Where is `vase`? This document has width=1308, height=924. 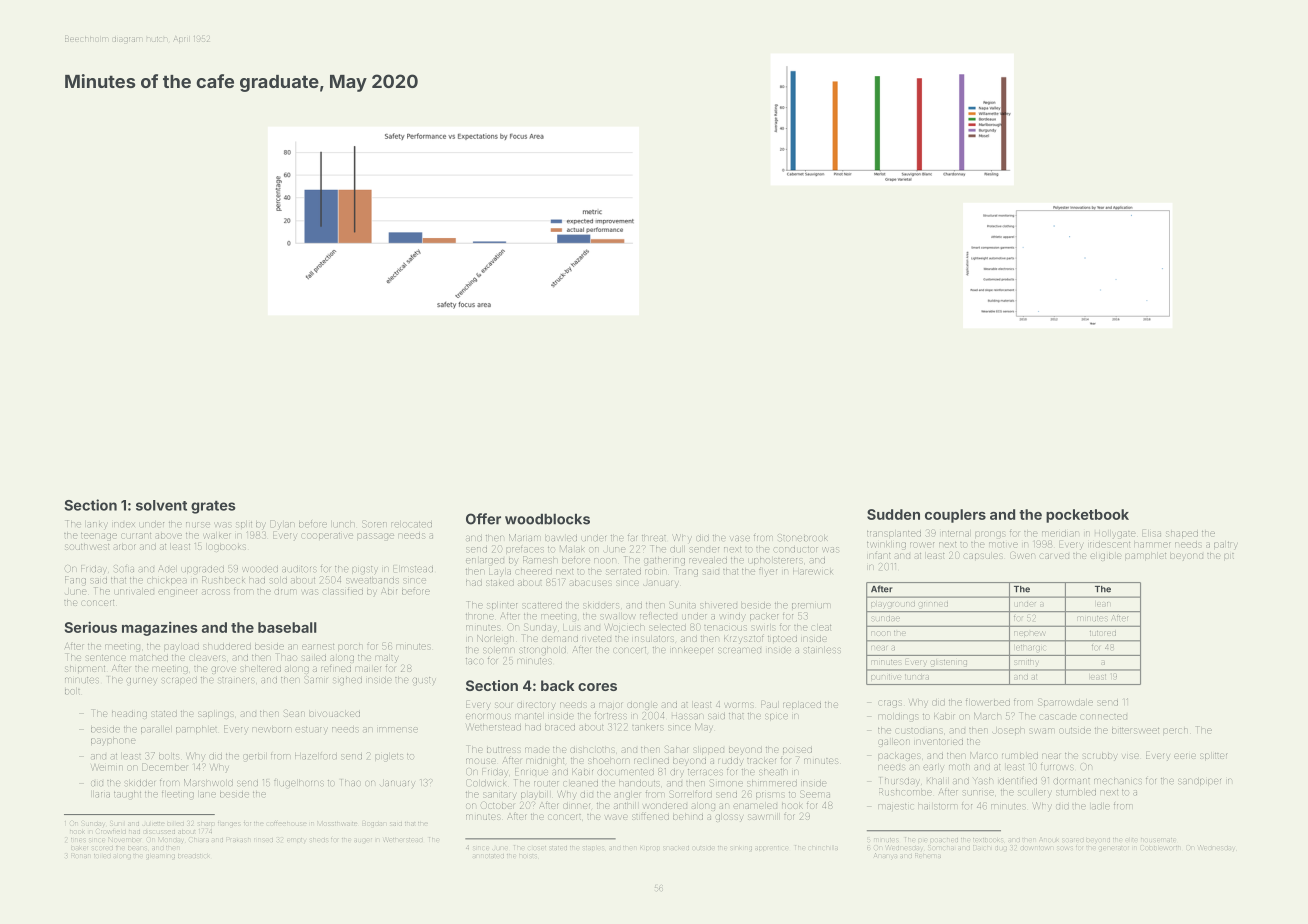
vase is located at coordinates (740, 538).
